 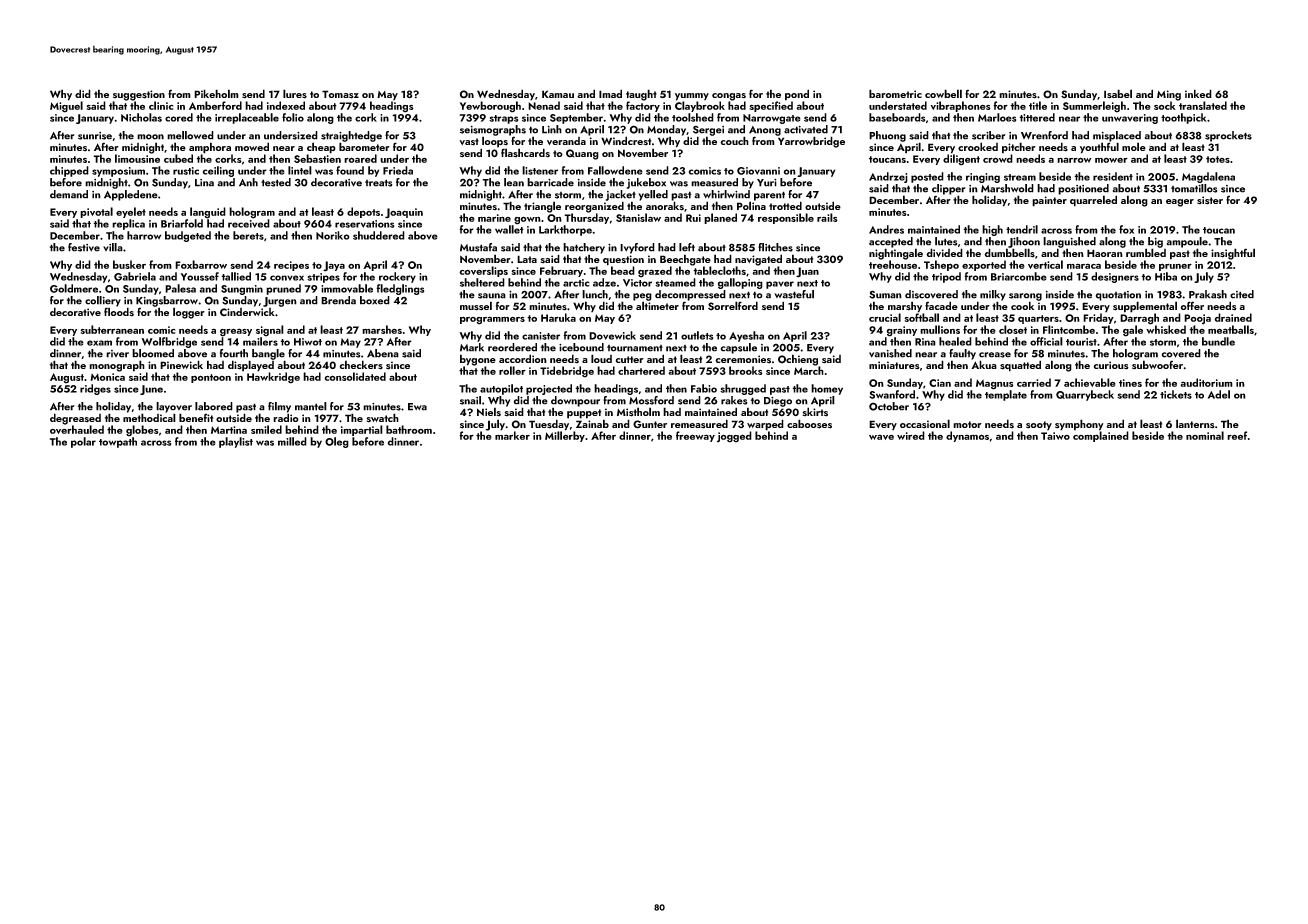 I want to click on flashcards, so click(x=525, y=153).
